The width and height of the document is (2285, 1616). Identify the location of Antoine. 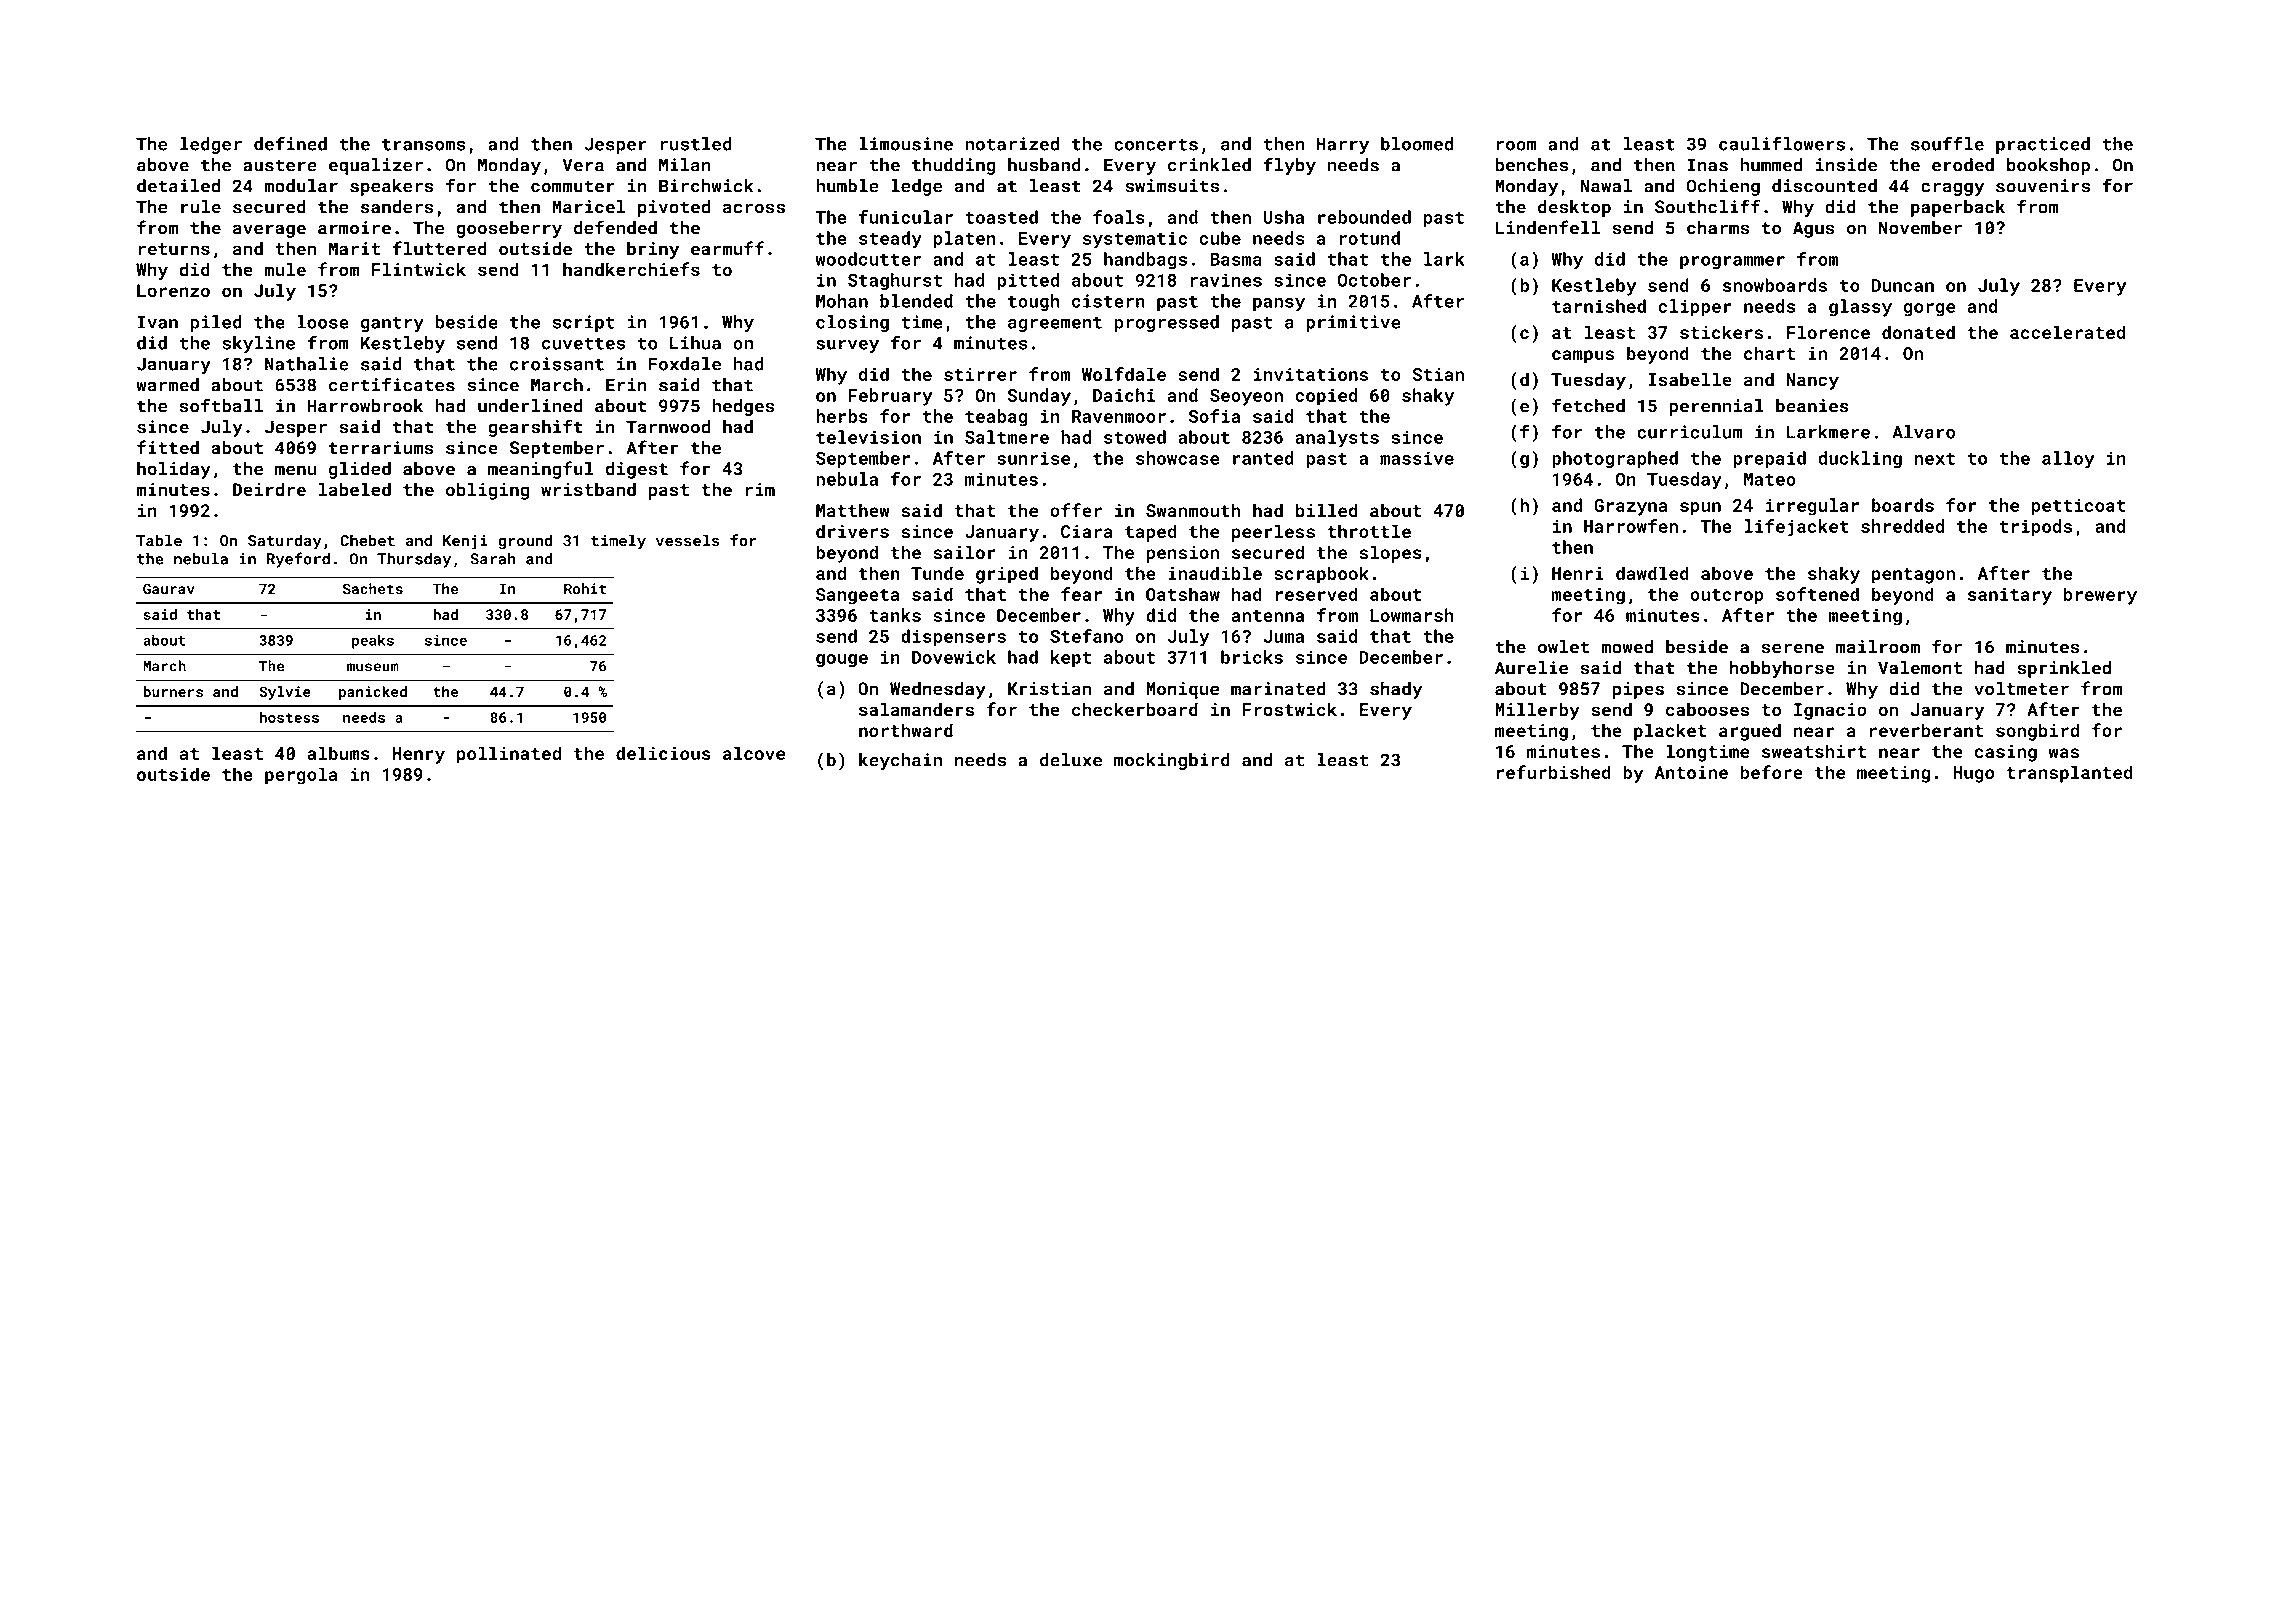
(1691, 772).
